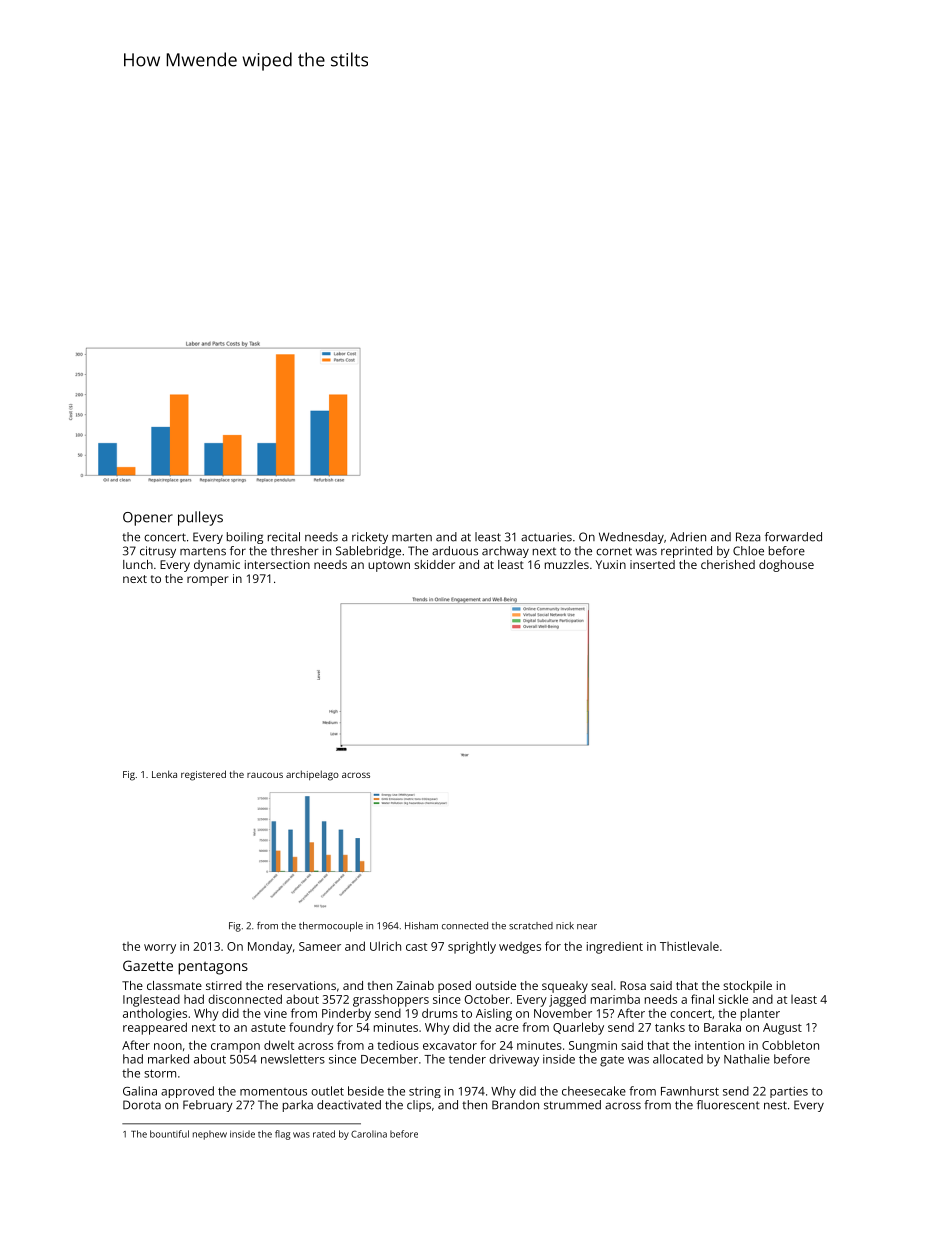 The width and height of the screenshot is (952, 1233). Describe the element at coordinates (370, 538) in the screenshot. I see `rickety` at that location.
